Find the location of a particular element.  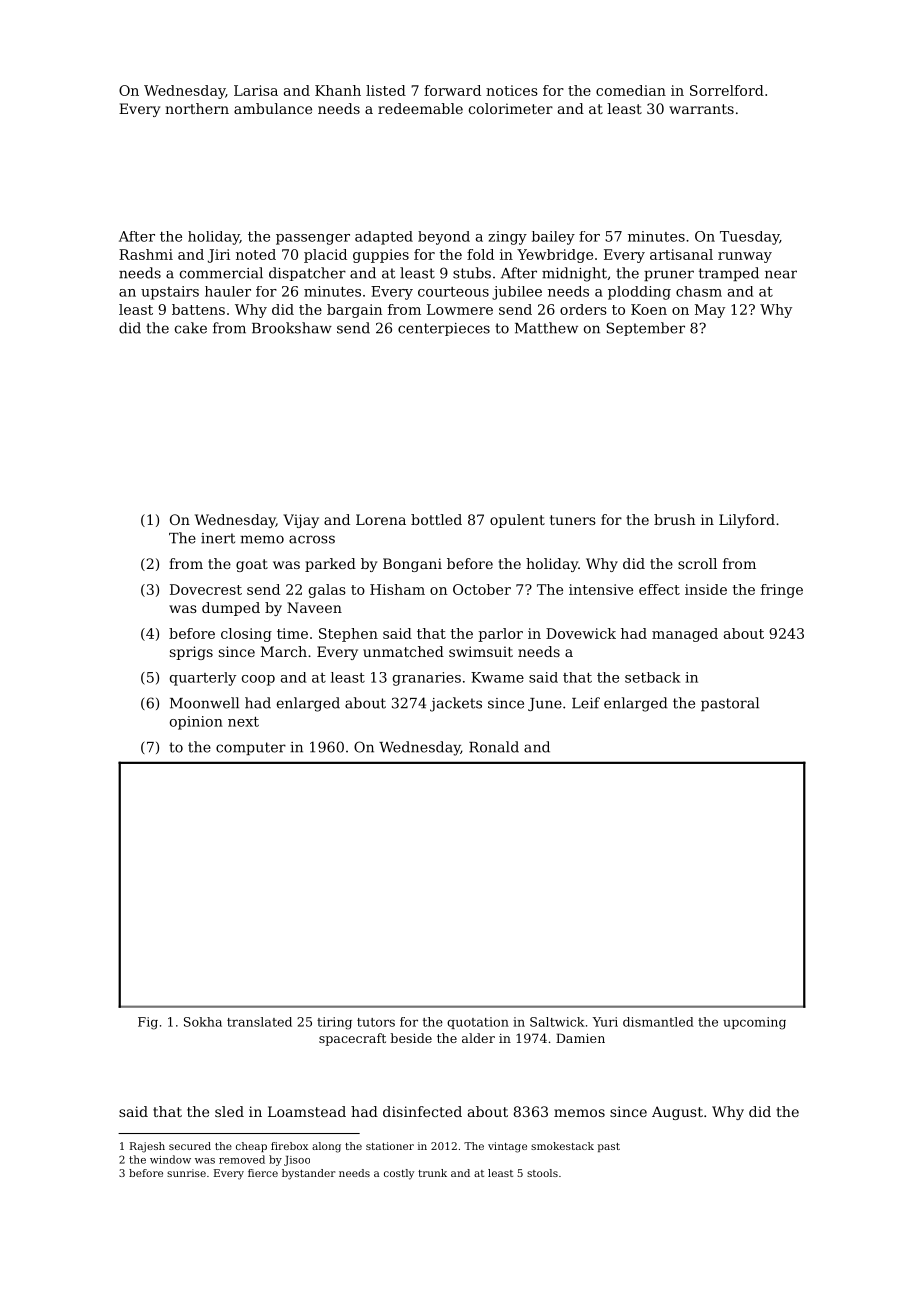

granaries is located at coordinates (427, 679).
